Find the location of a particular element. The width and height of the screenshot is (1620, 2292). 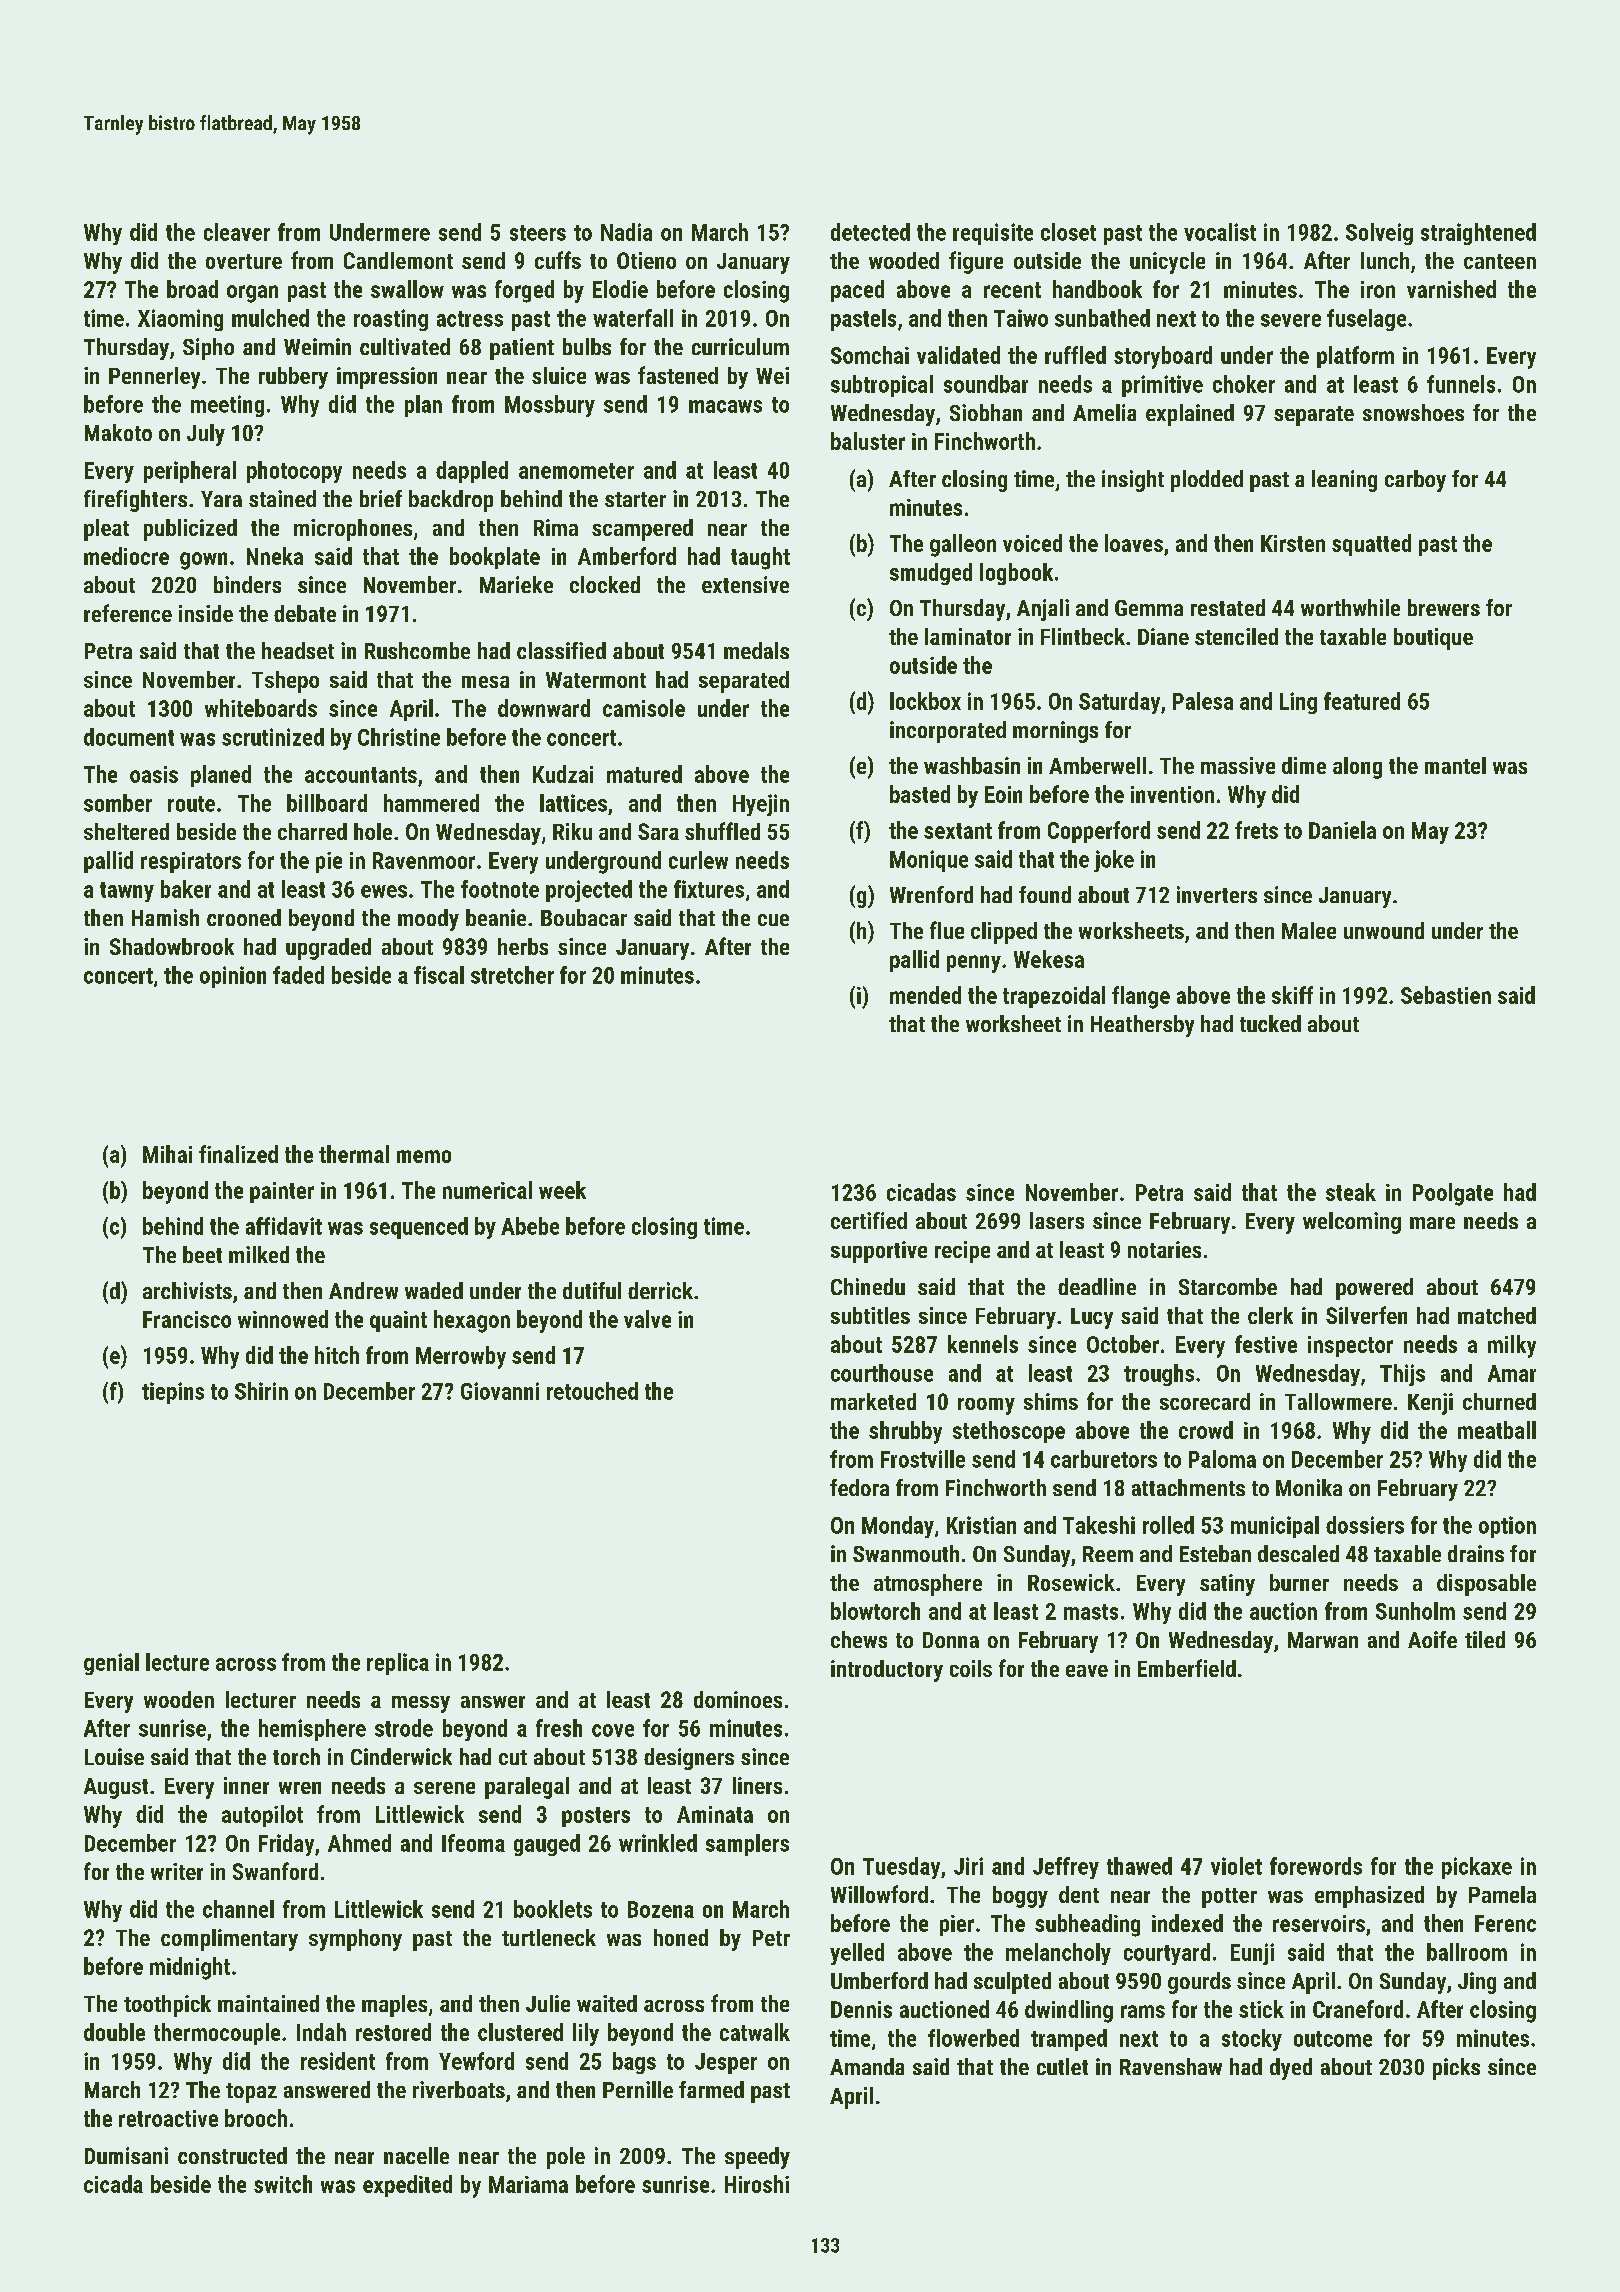

Aoife is located at coordinates (1432, 1639).
